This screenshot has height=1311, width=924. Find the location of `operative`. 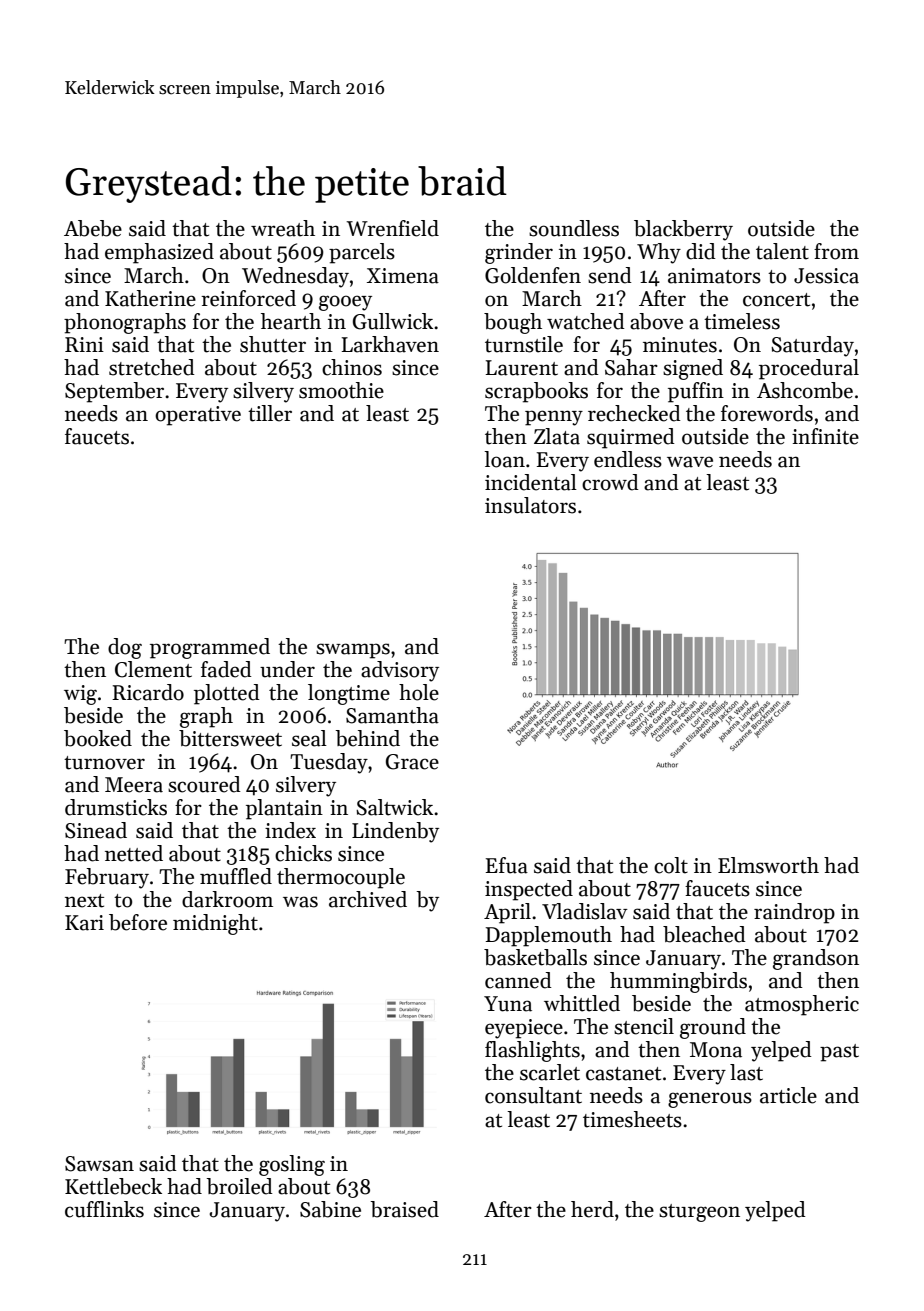

operative is located at coordinates (198, 416).
